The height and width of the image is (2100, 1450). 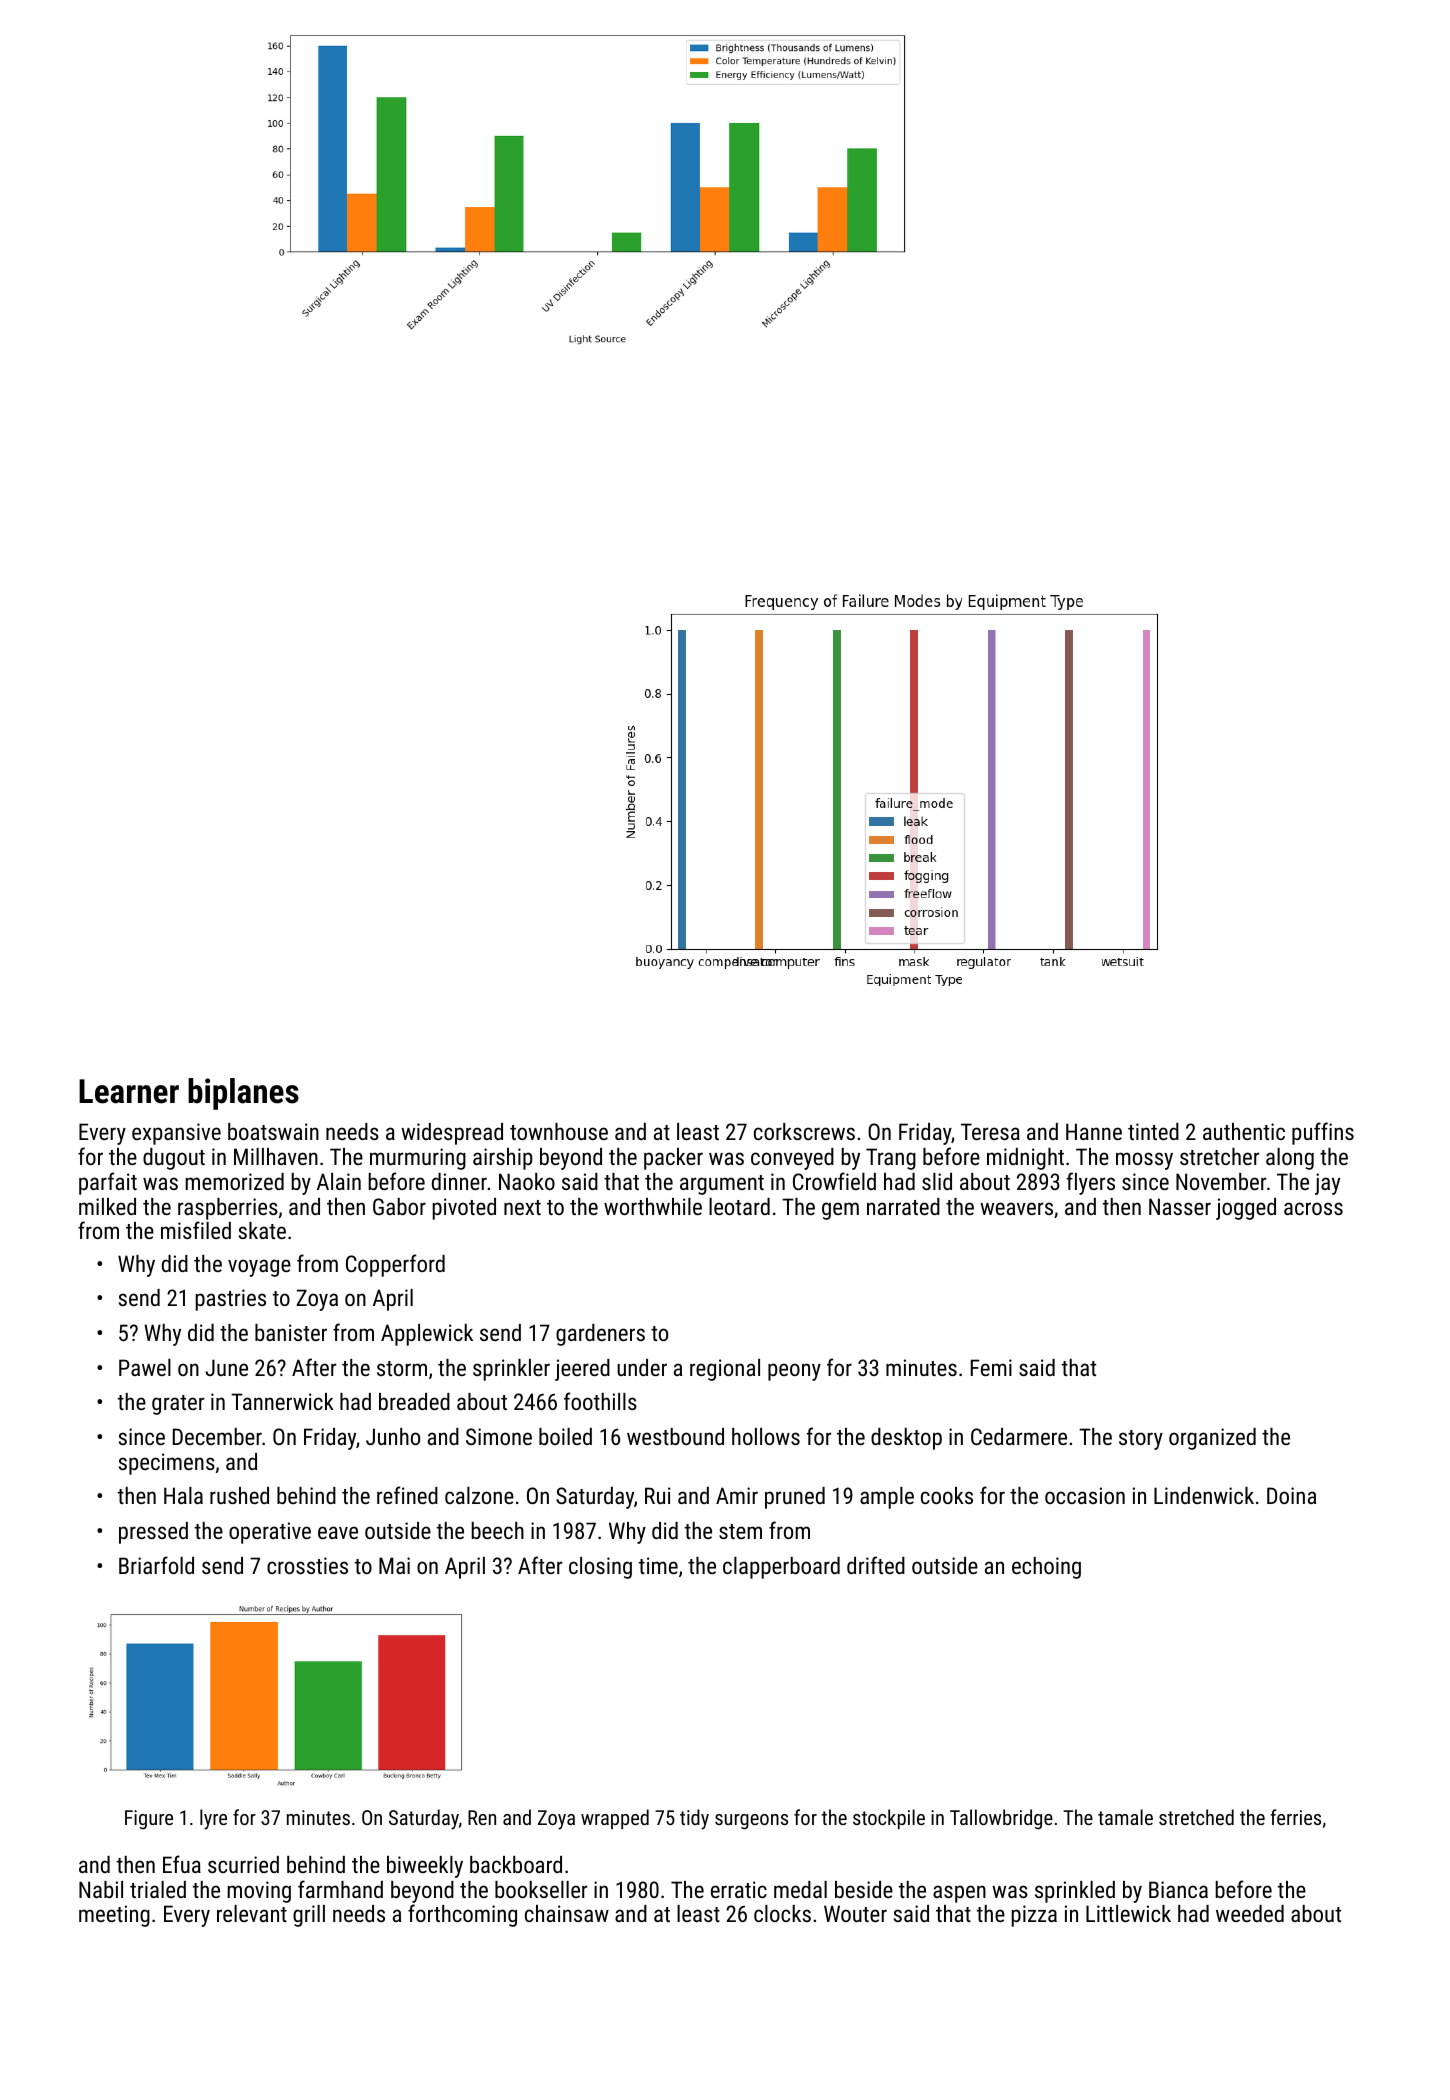 What do you see at coordinates (1290, 1159) in the image?
I see `along` at bounding box center [1290, 1159].
